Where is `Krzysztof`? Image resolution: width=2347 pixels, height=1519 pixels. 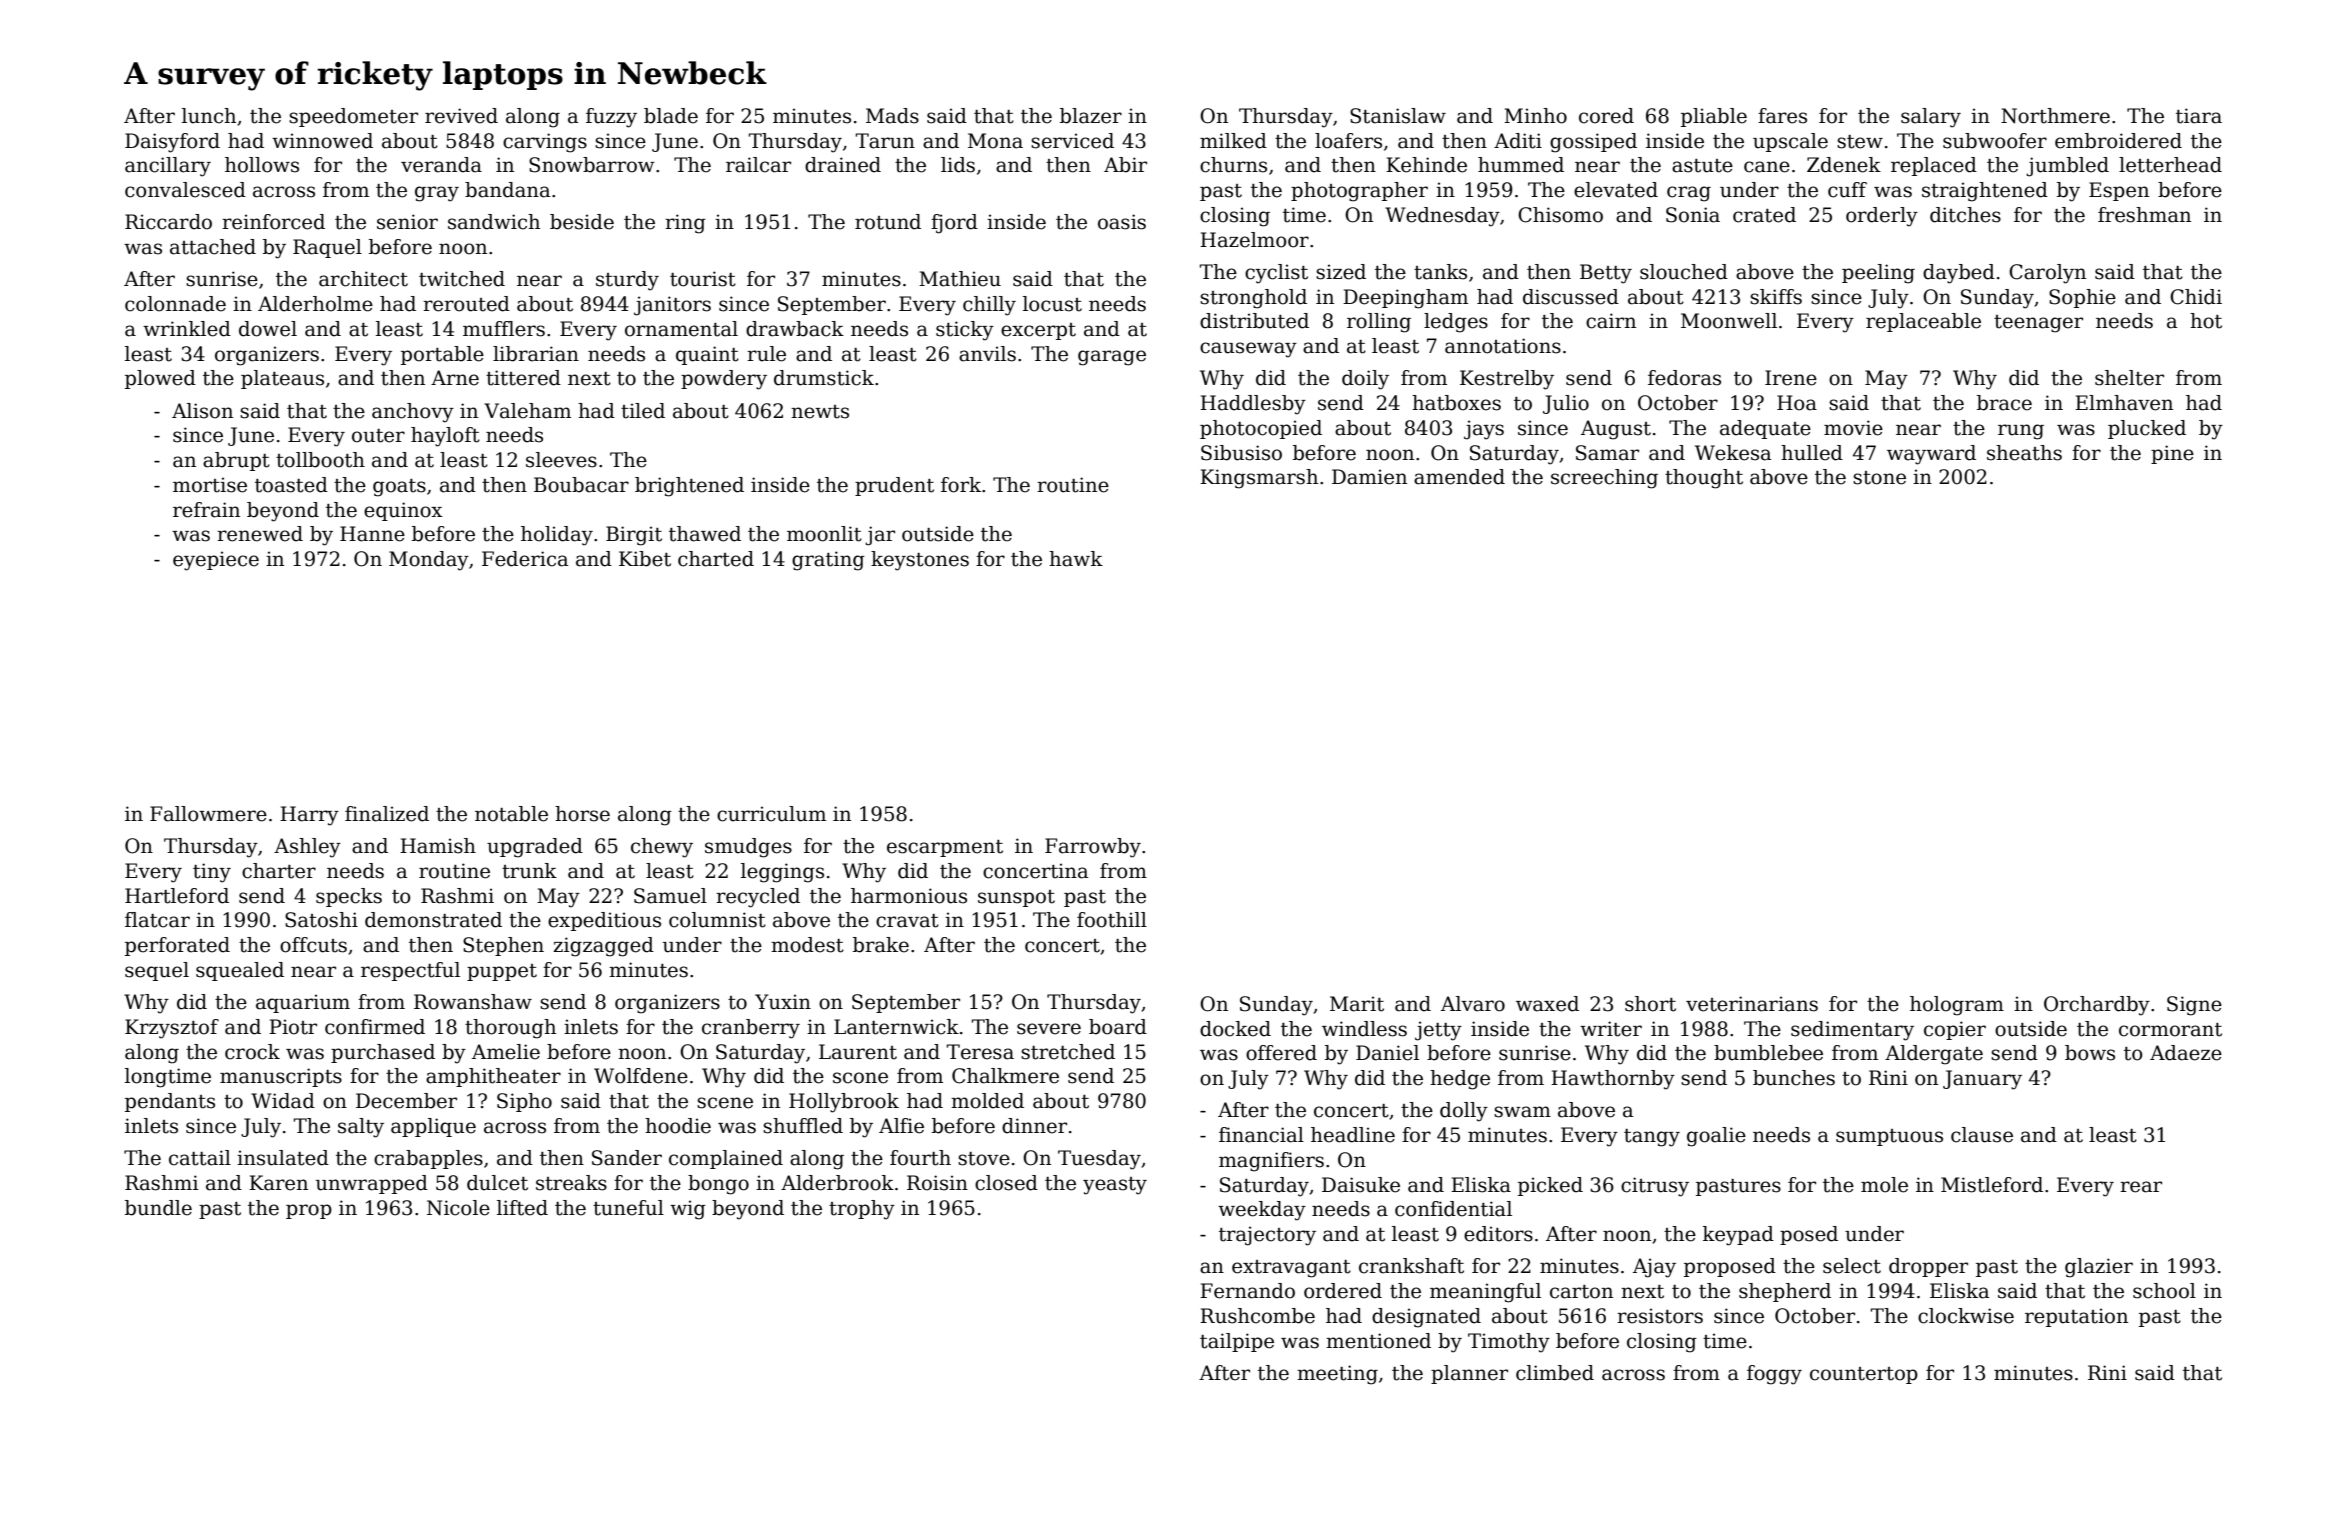 Krzysztof is located at coordinates (172, 1029).
